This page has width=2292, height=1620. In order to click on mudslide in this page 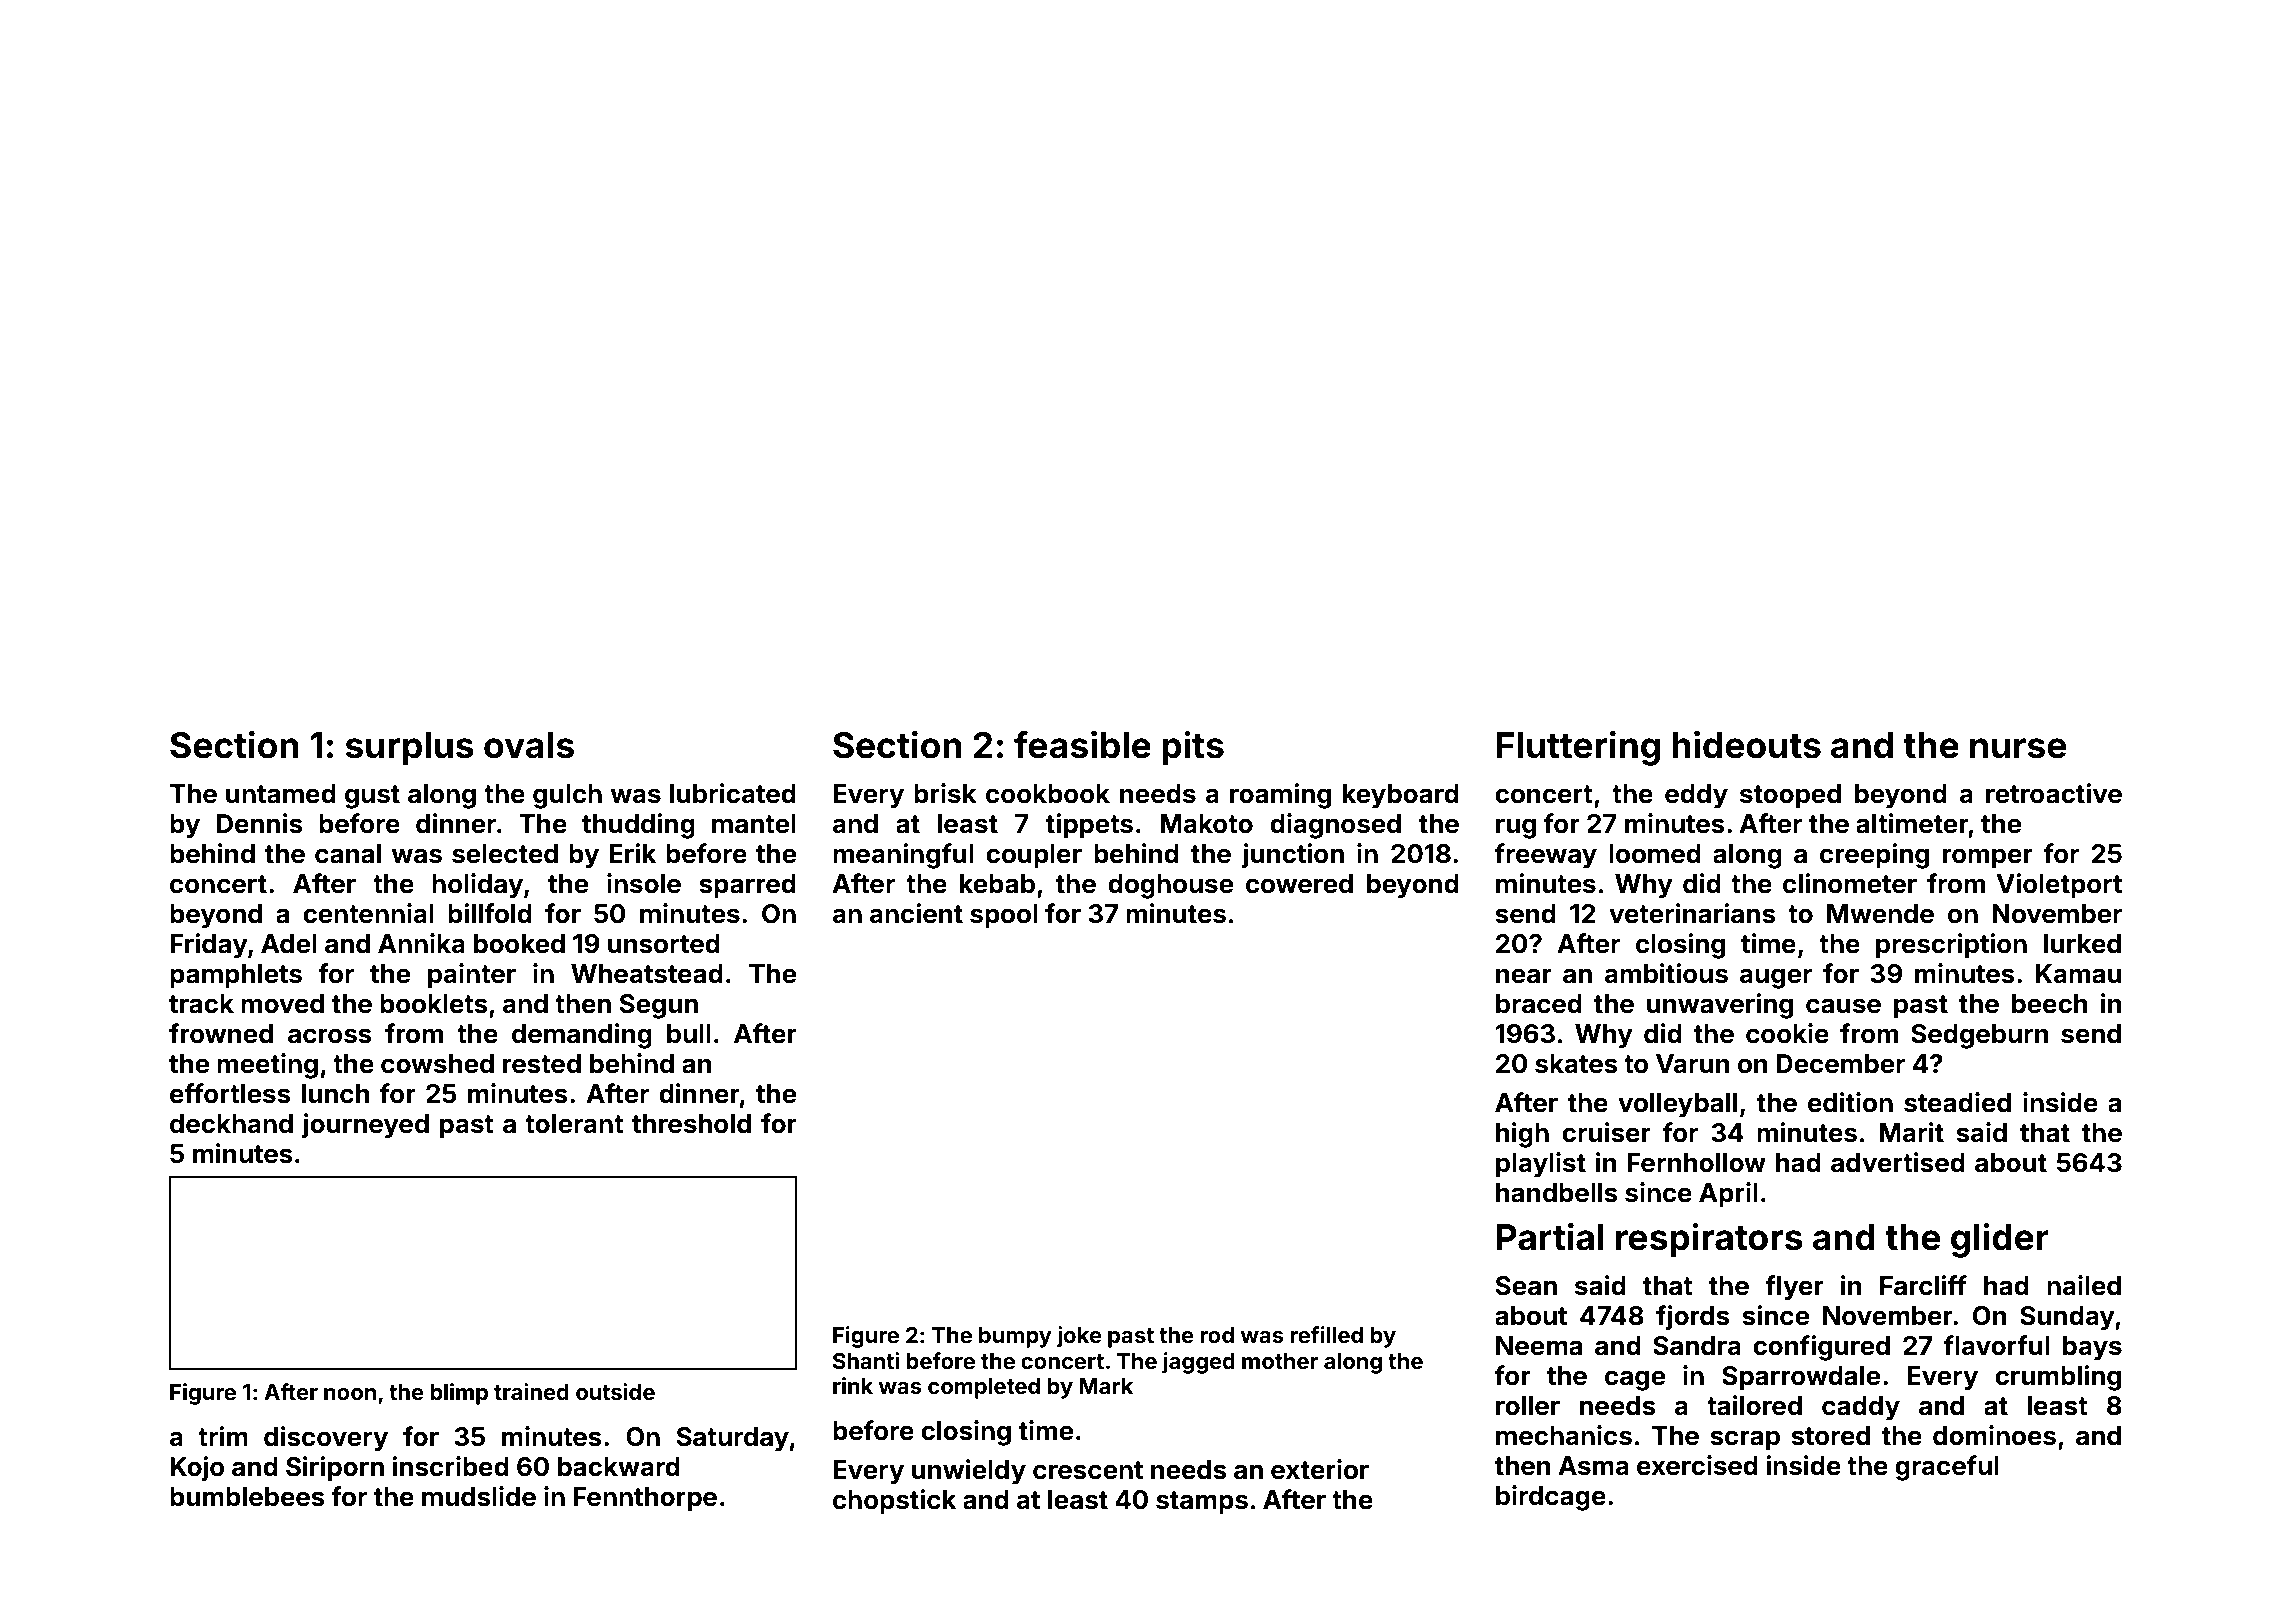, I will do `click(479, 1496)`.
